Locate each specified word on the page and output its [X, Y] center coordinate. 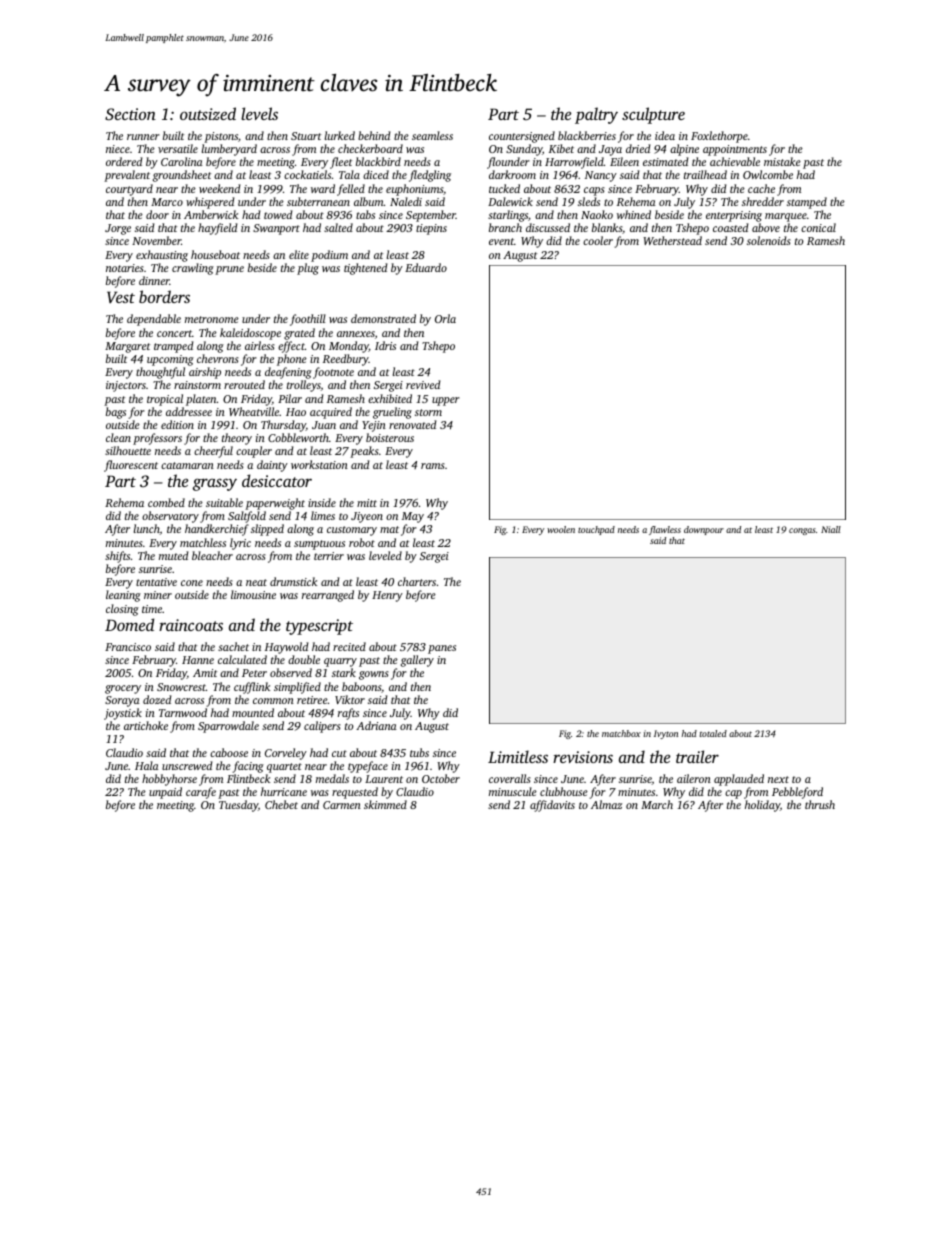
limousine [253, 594]
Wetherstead [672, 240]
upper [446, 401]
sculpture [653, 115]
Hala [147, 765]
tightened [365, 269]
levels [259, 113]
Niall [831, 529]
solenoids [769, 240]
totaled [713, 733]
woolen [561, 529]
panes [442, 649]
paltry [596, 115]
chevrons [218, 358]
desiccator [277, 480]
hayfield [217, 229]
